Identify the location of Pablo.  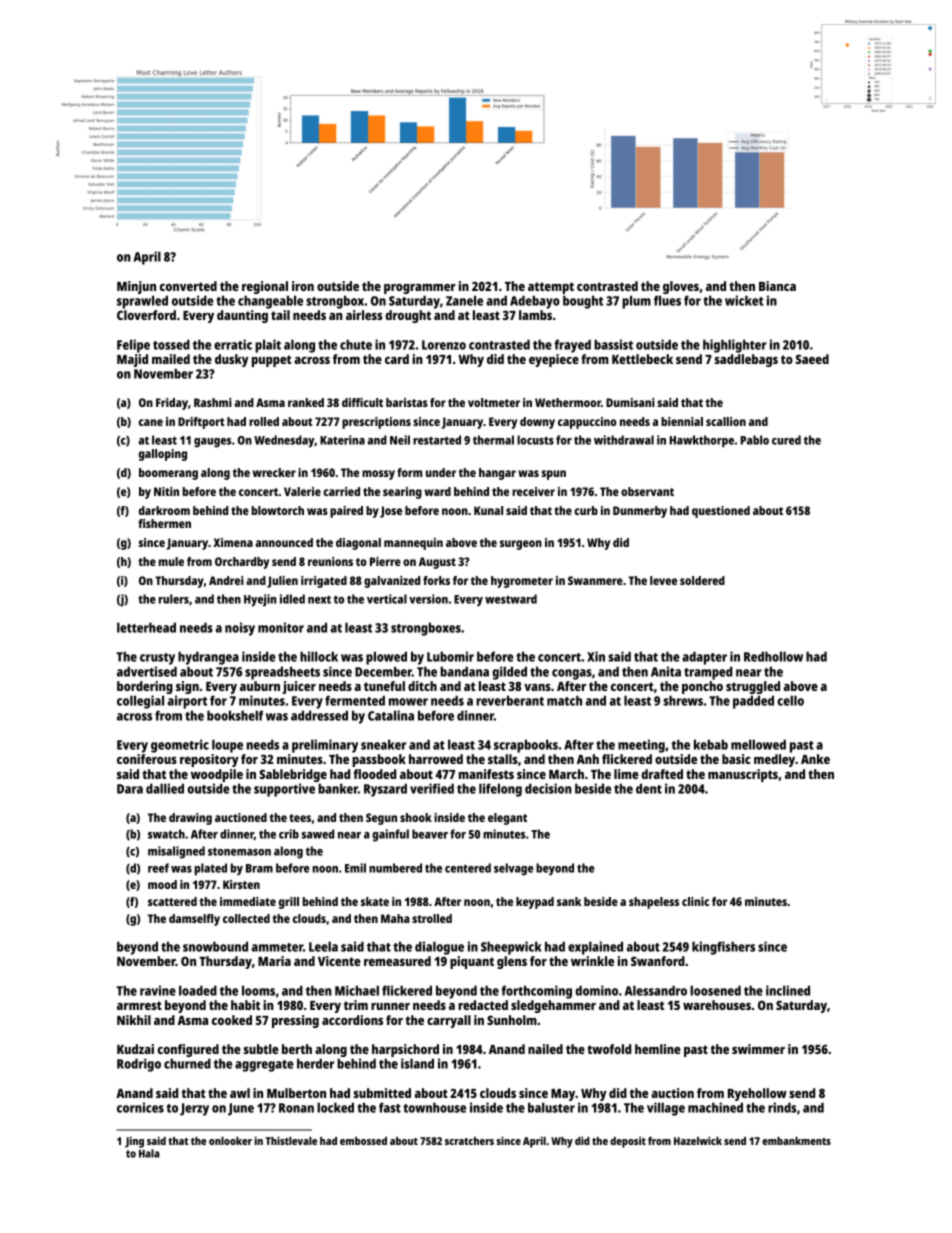
(754, 440).
